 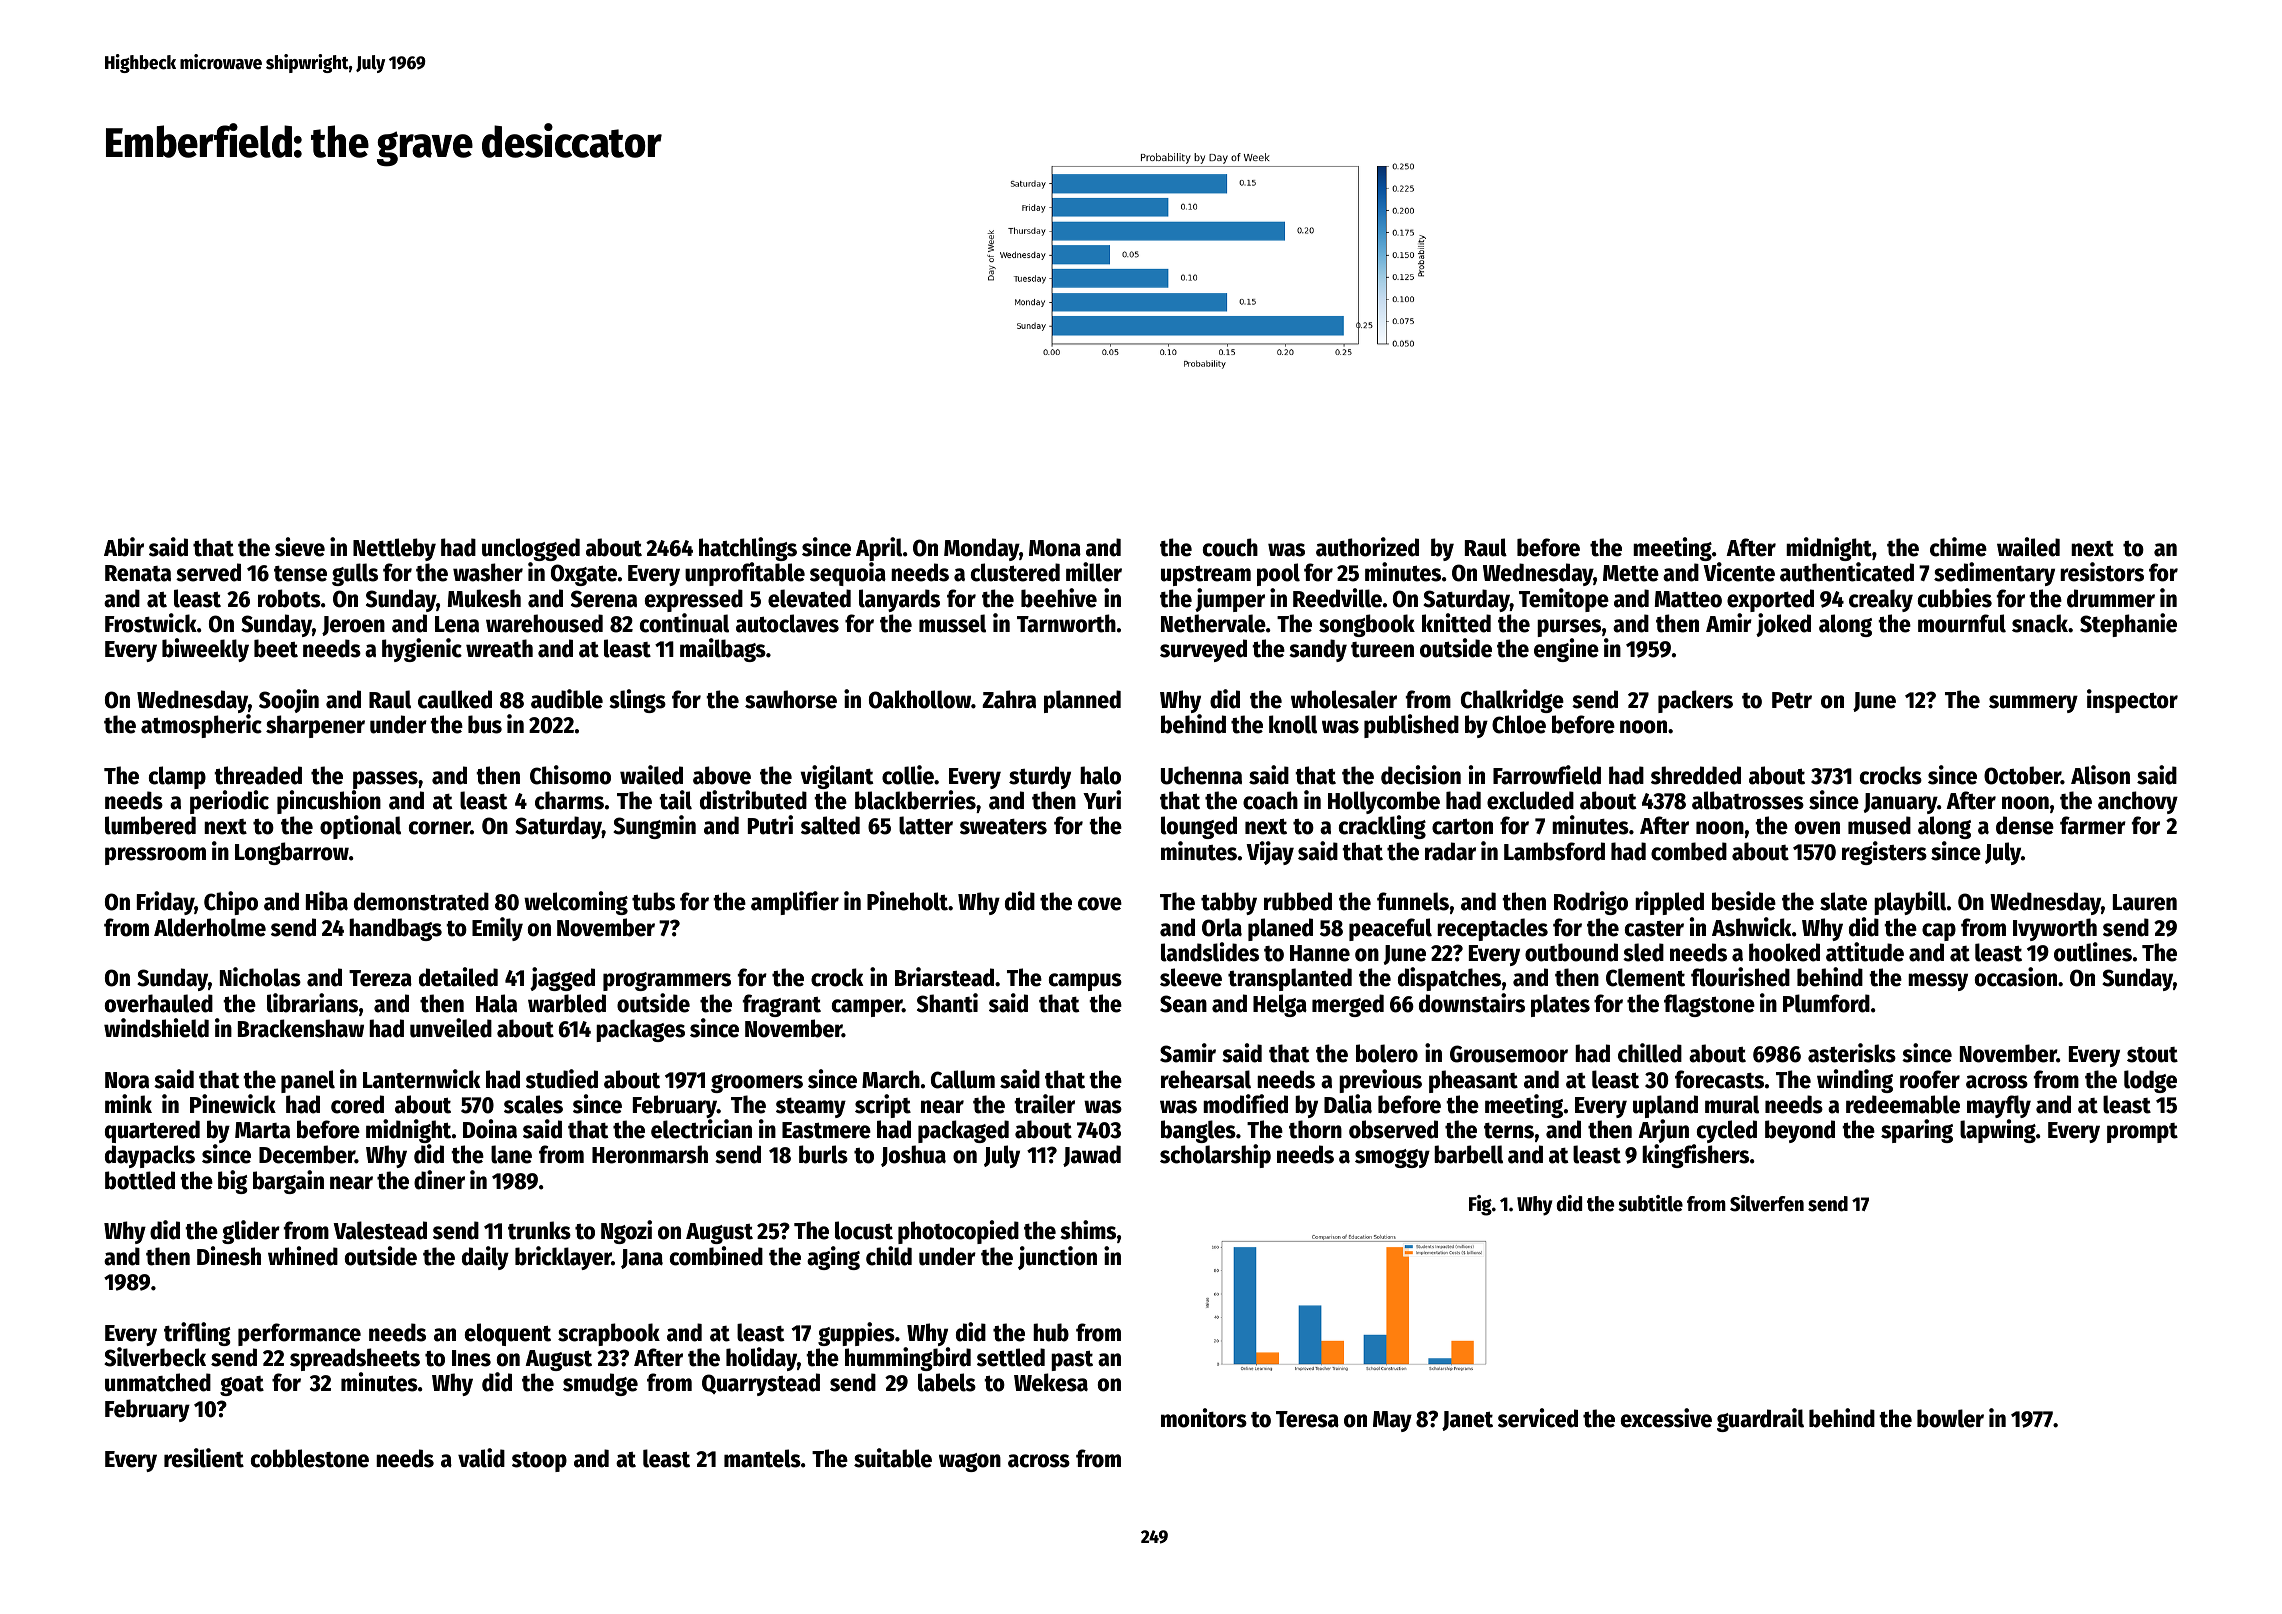 I want to click on lodge, so click(x=2150, y=1081).
